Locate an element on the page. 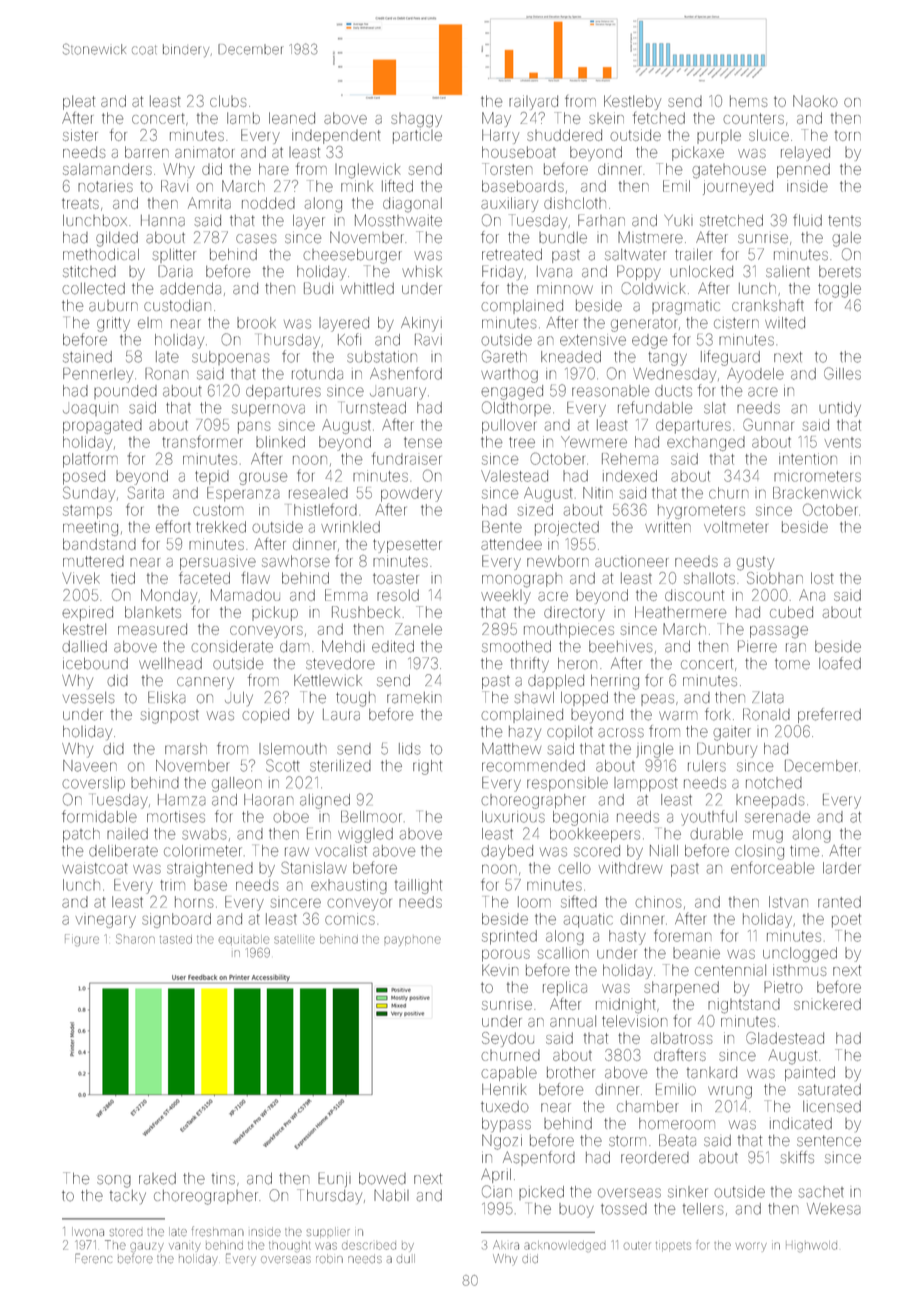 The width and height of the document is (924, 1308). pickup is located at coordinates (275, 613).
